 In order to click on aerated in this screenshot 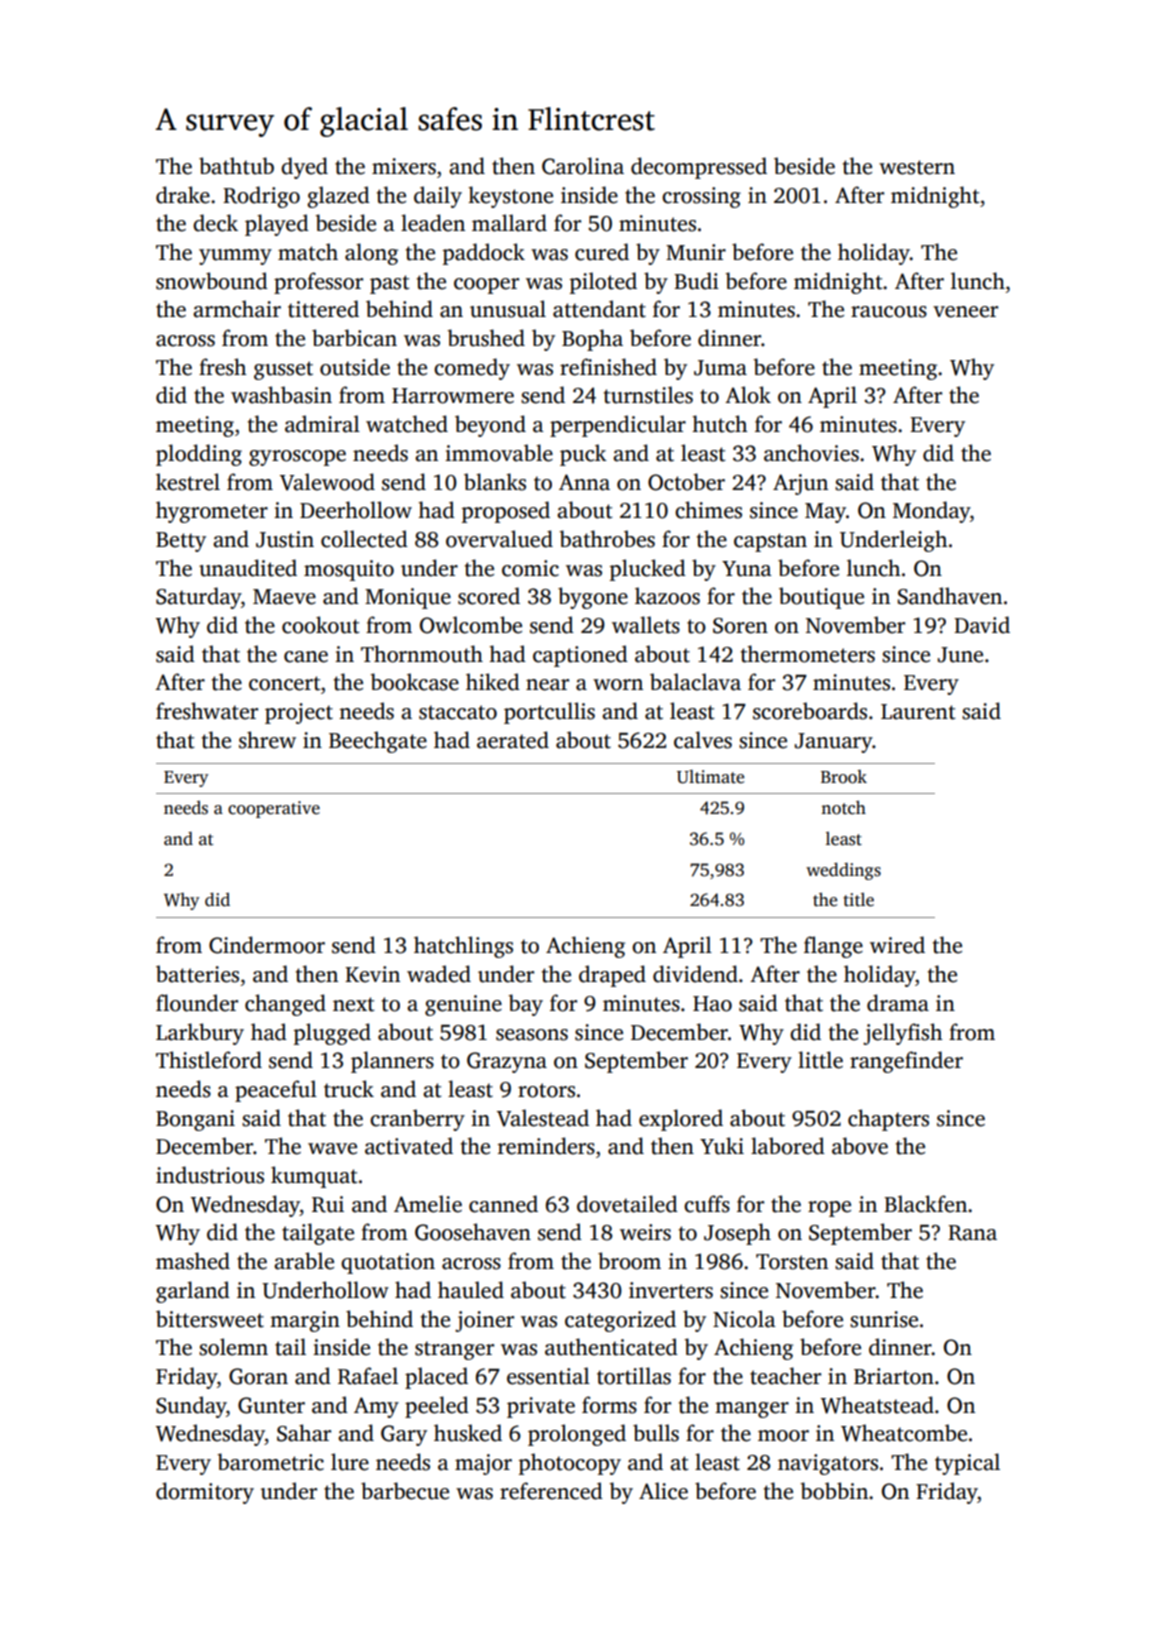, I will do `click(513, 740)`.
